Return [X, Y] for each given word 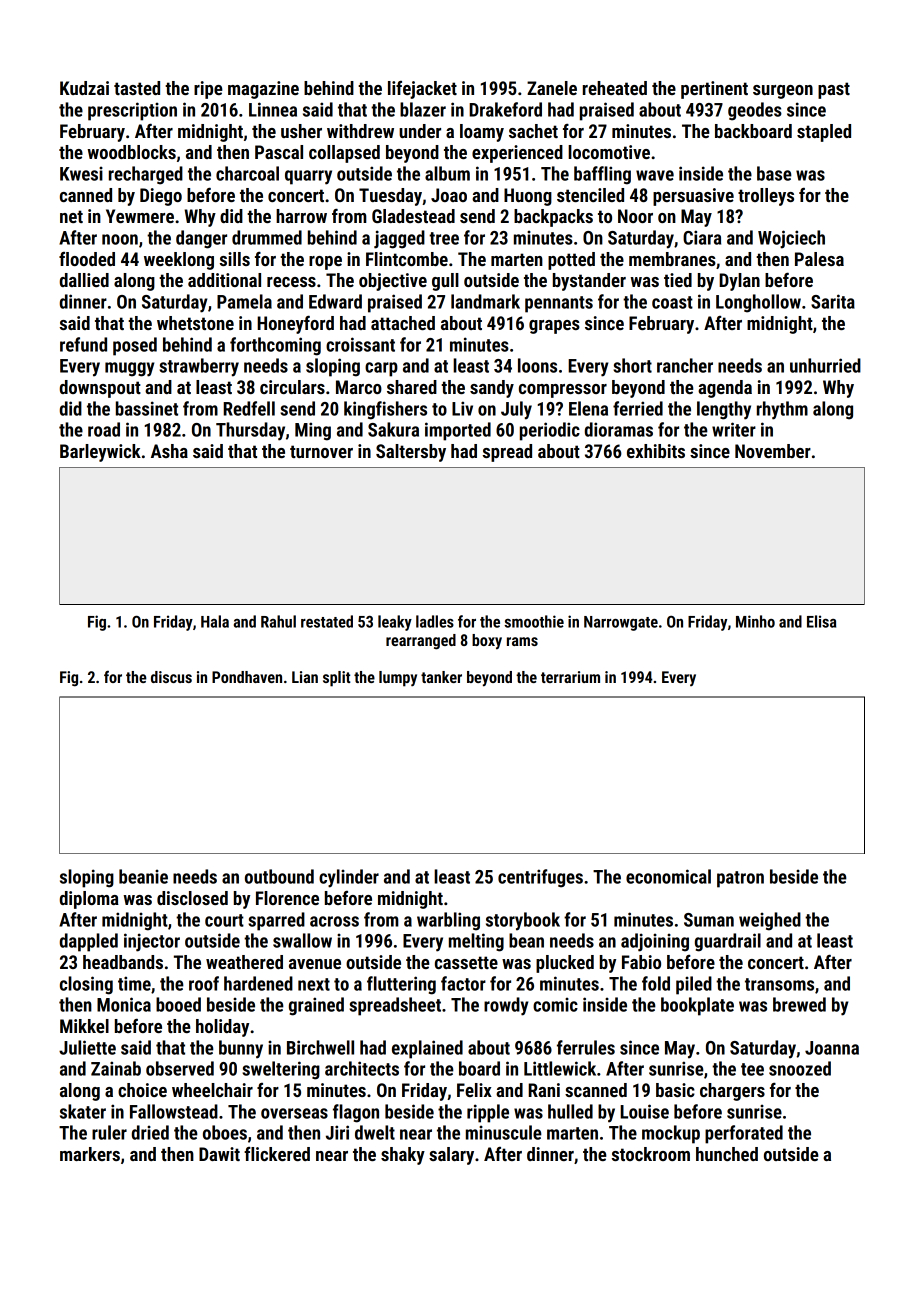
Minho [755, 621]
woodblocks [131, 152]
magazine [263, 90]
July [516, 410]
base [774, 173]
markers [90, 1154]
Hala [215, 621]
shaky [403, 1156]
